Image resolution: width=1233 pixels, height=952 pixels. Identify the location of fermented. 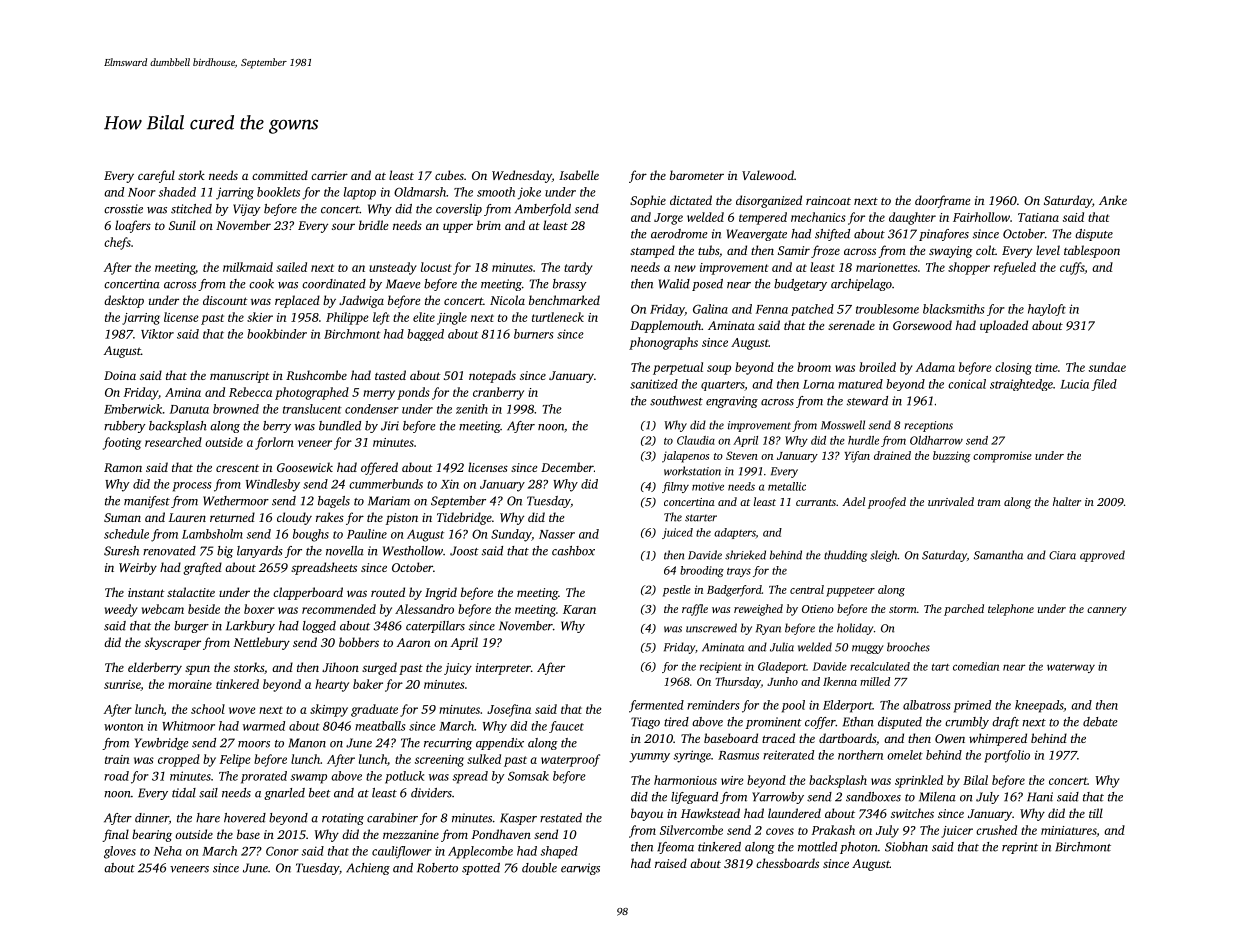
(656, 706).
